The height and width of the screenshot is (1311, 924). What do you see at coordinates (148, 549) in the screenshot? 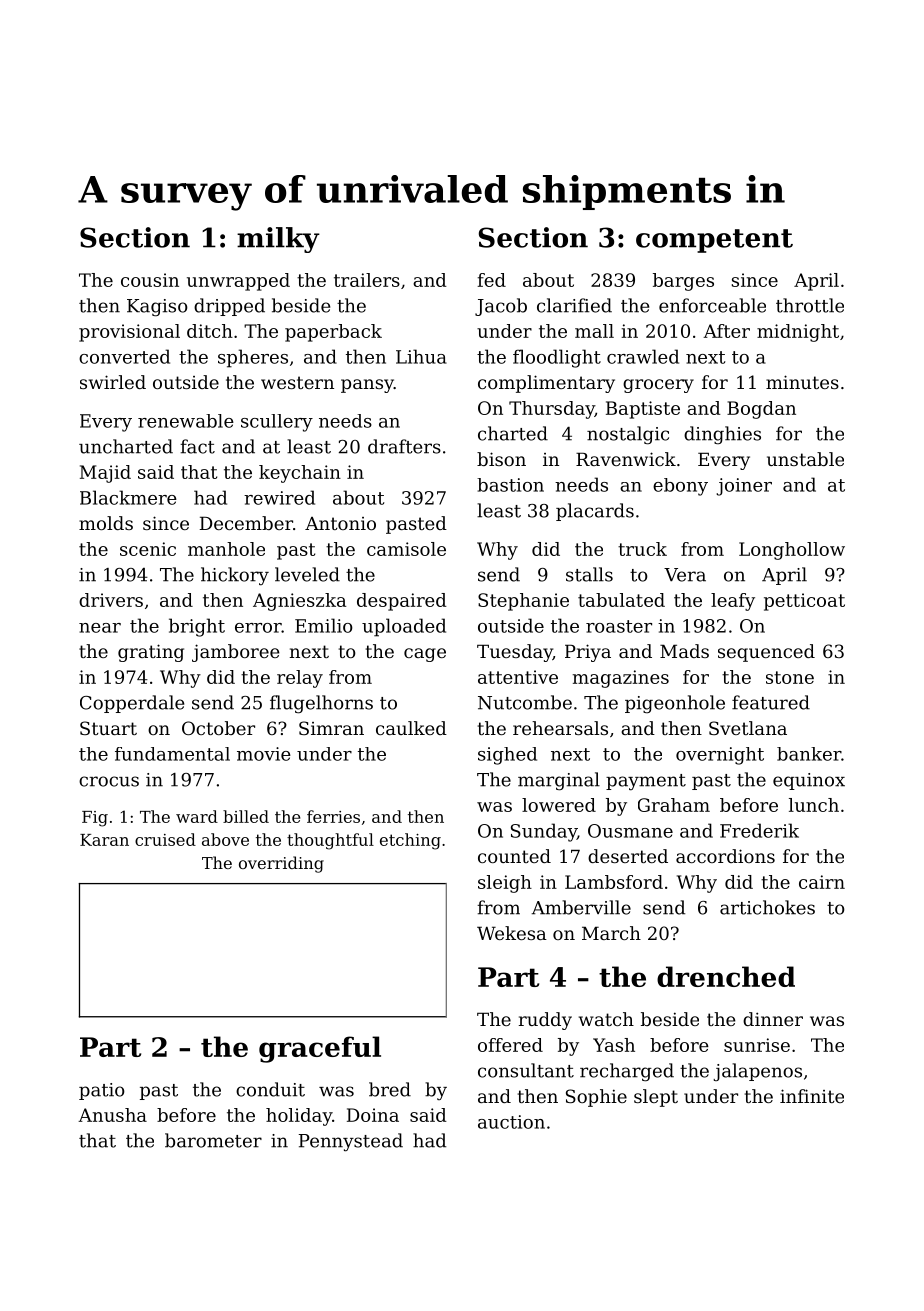
I see `scenic` at bounding box center [148, 549].
